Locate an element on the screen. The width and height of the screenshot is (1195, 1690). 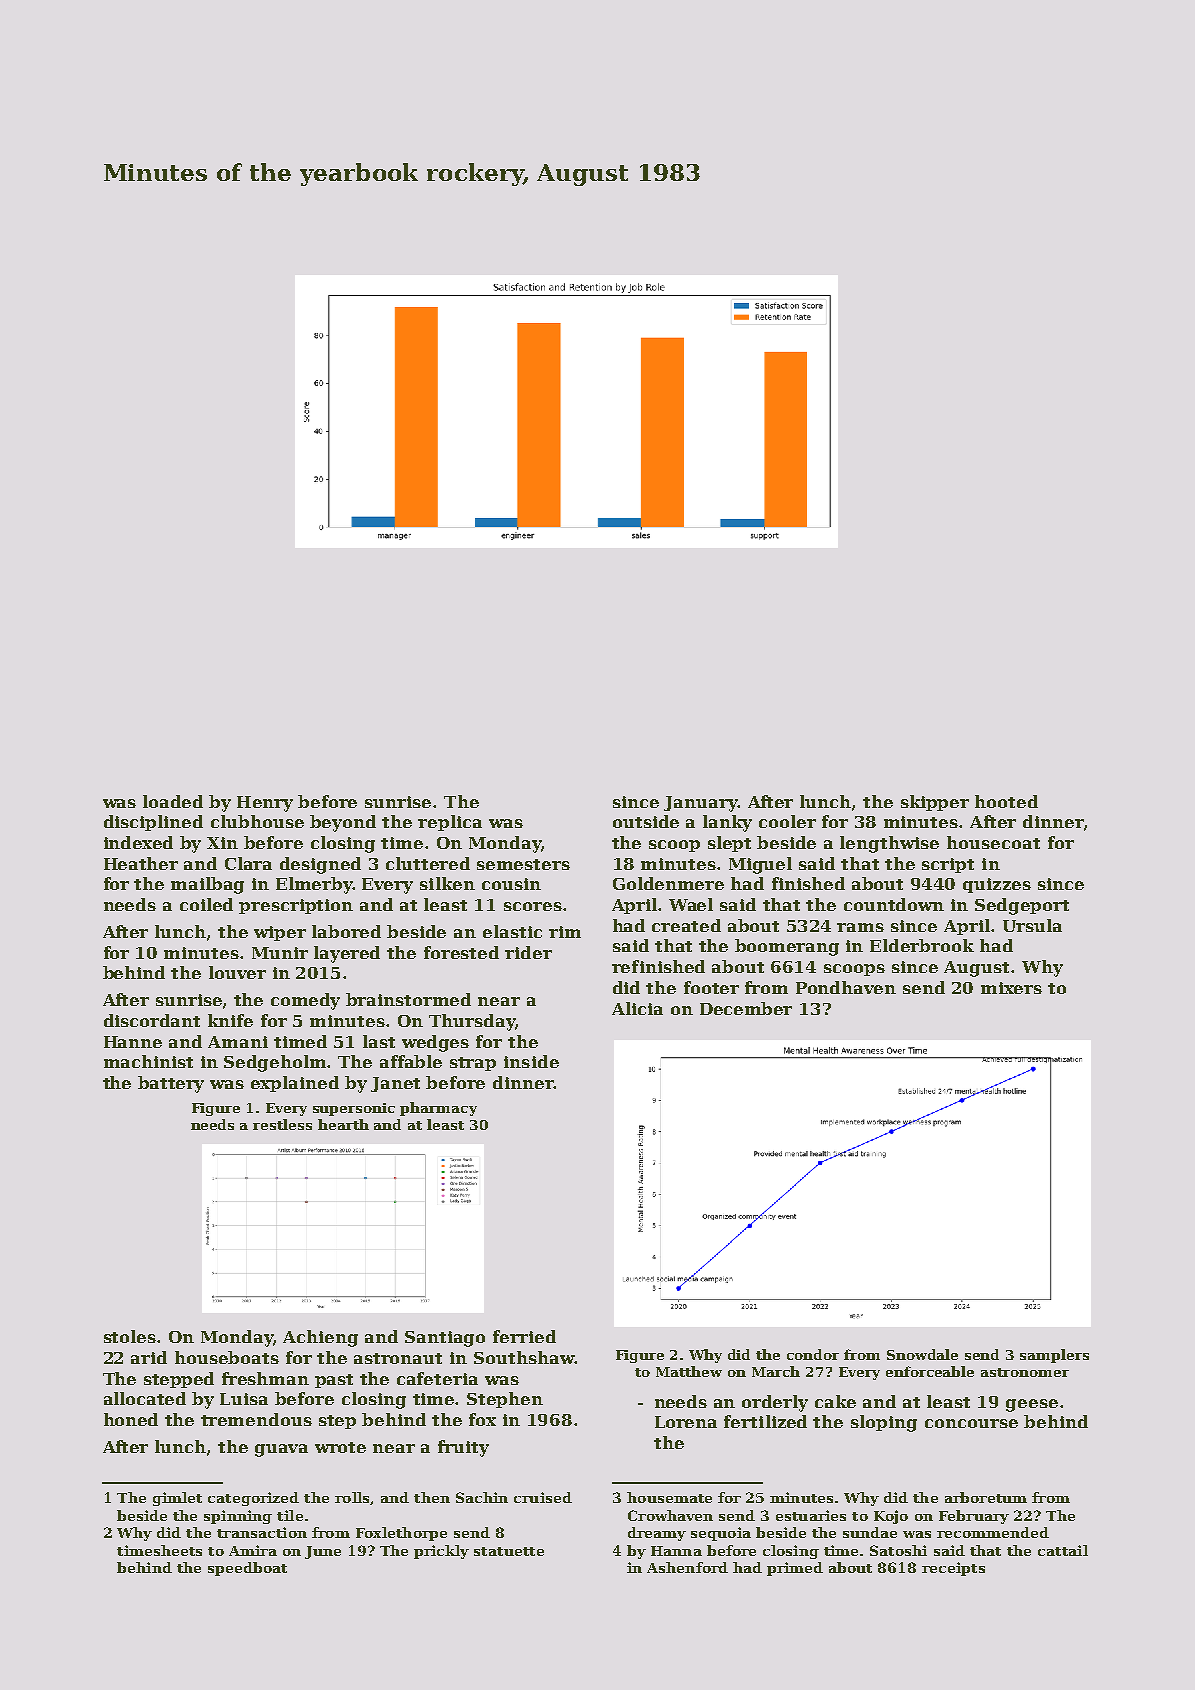
cooler is located at coordinates (787, 821).
